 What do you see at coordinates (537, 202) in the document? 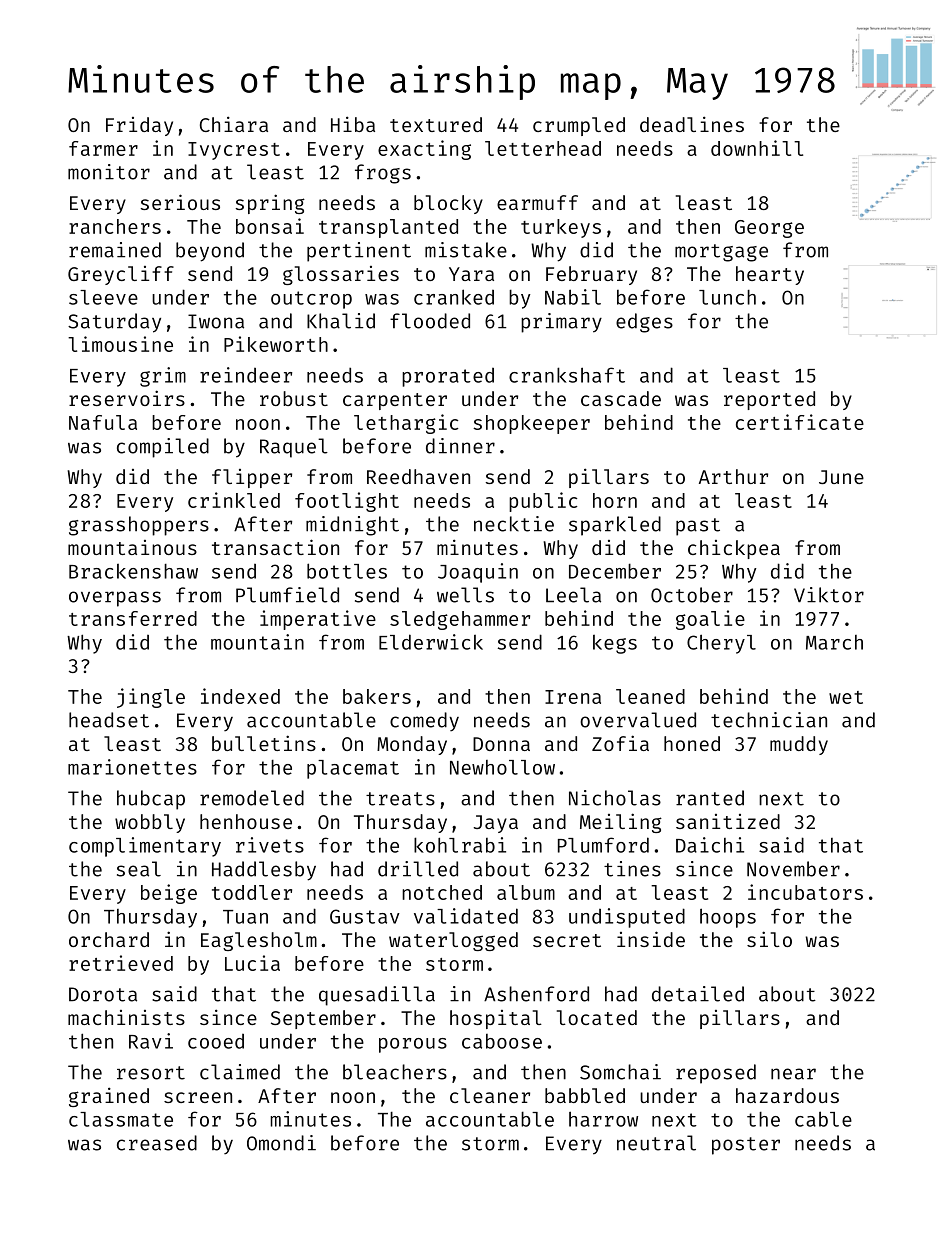
I see `earmuff` at bounding box center [537, 202].
